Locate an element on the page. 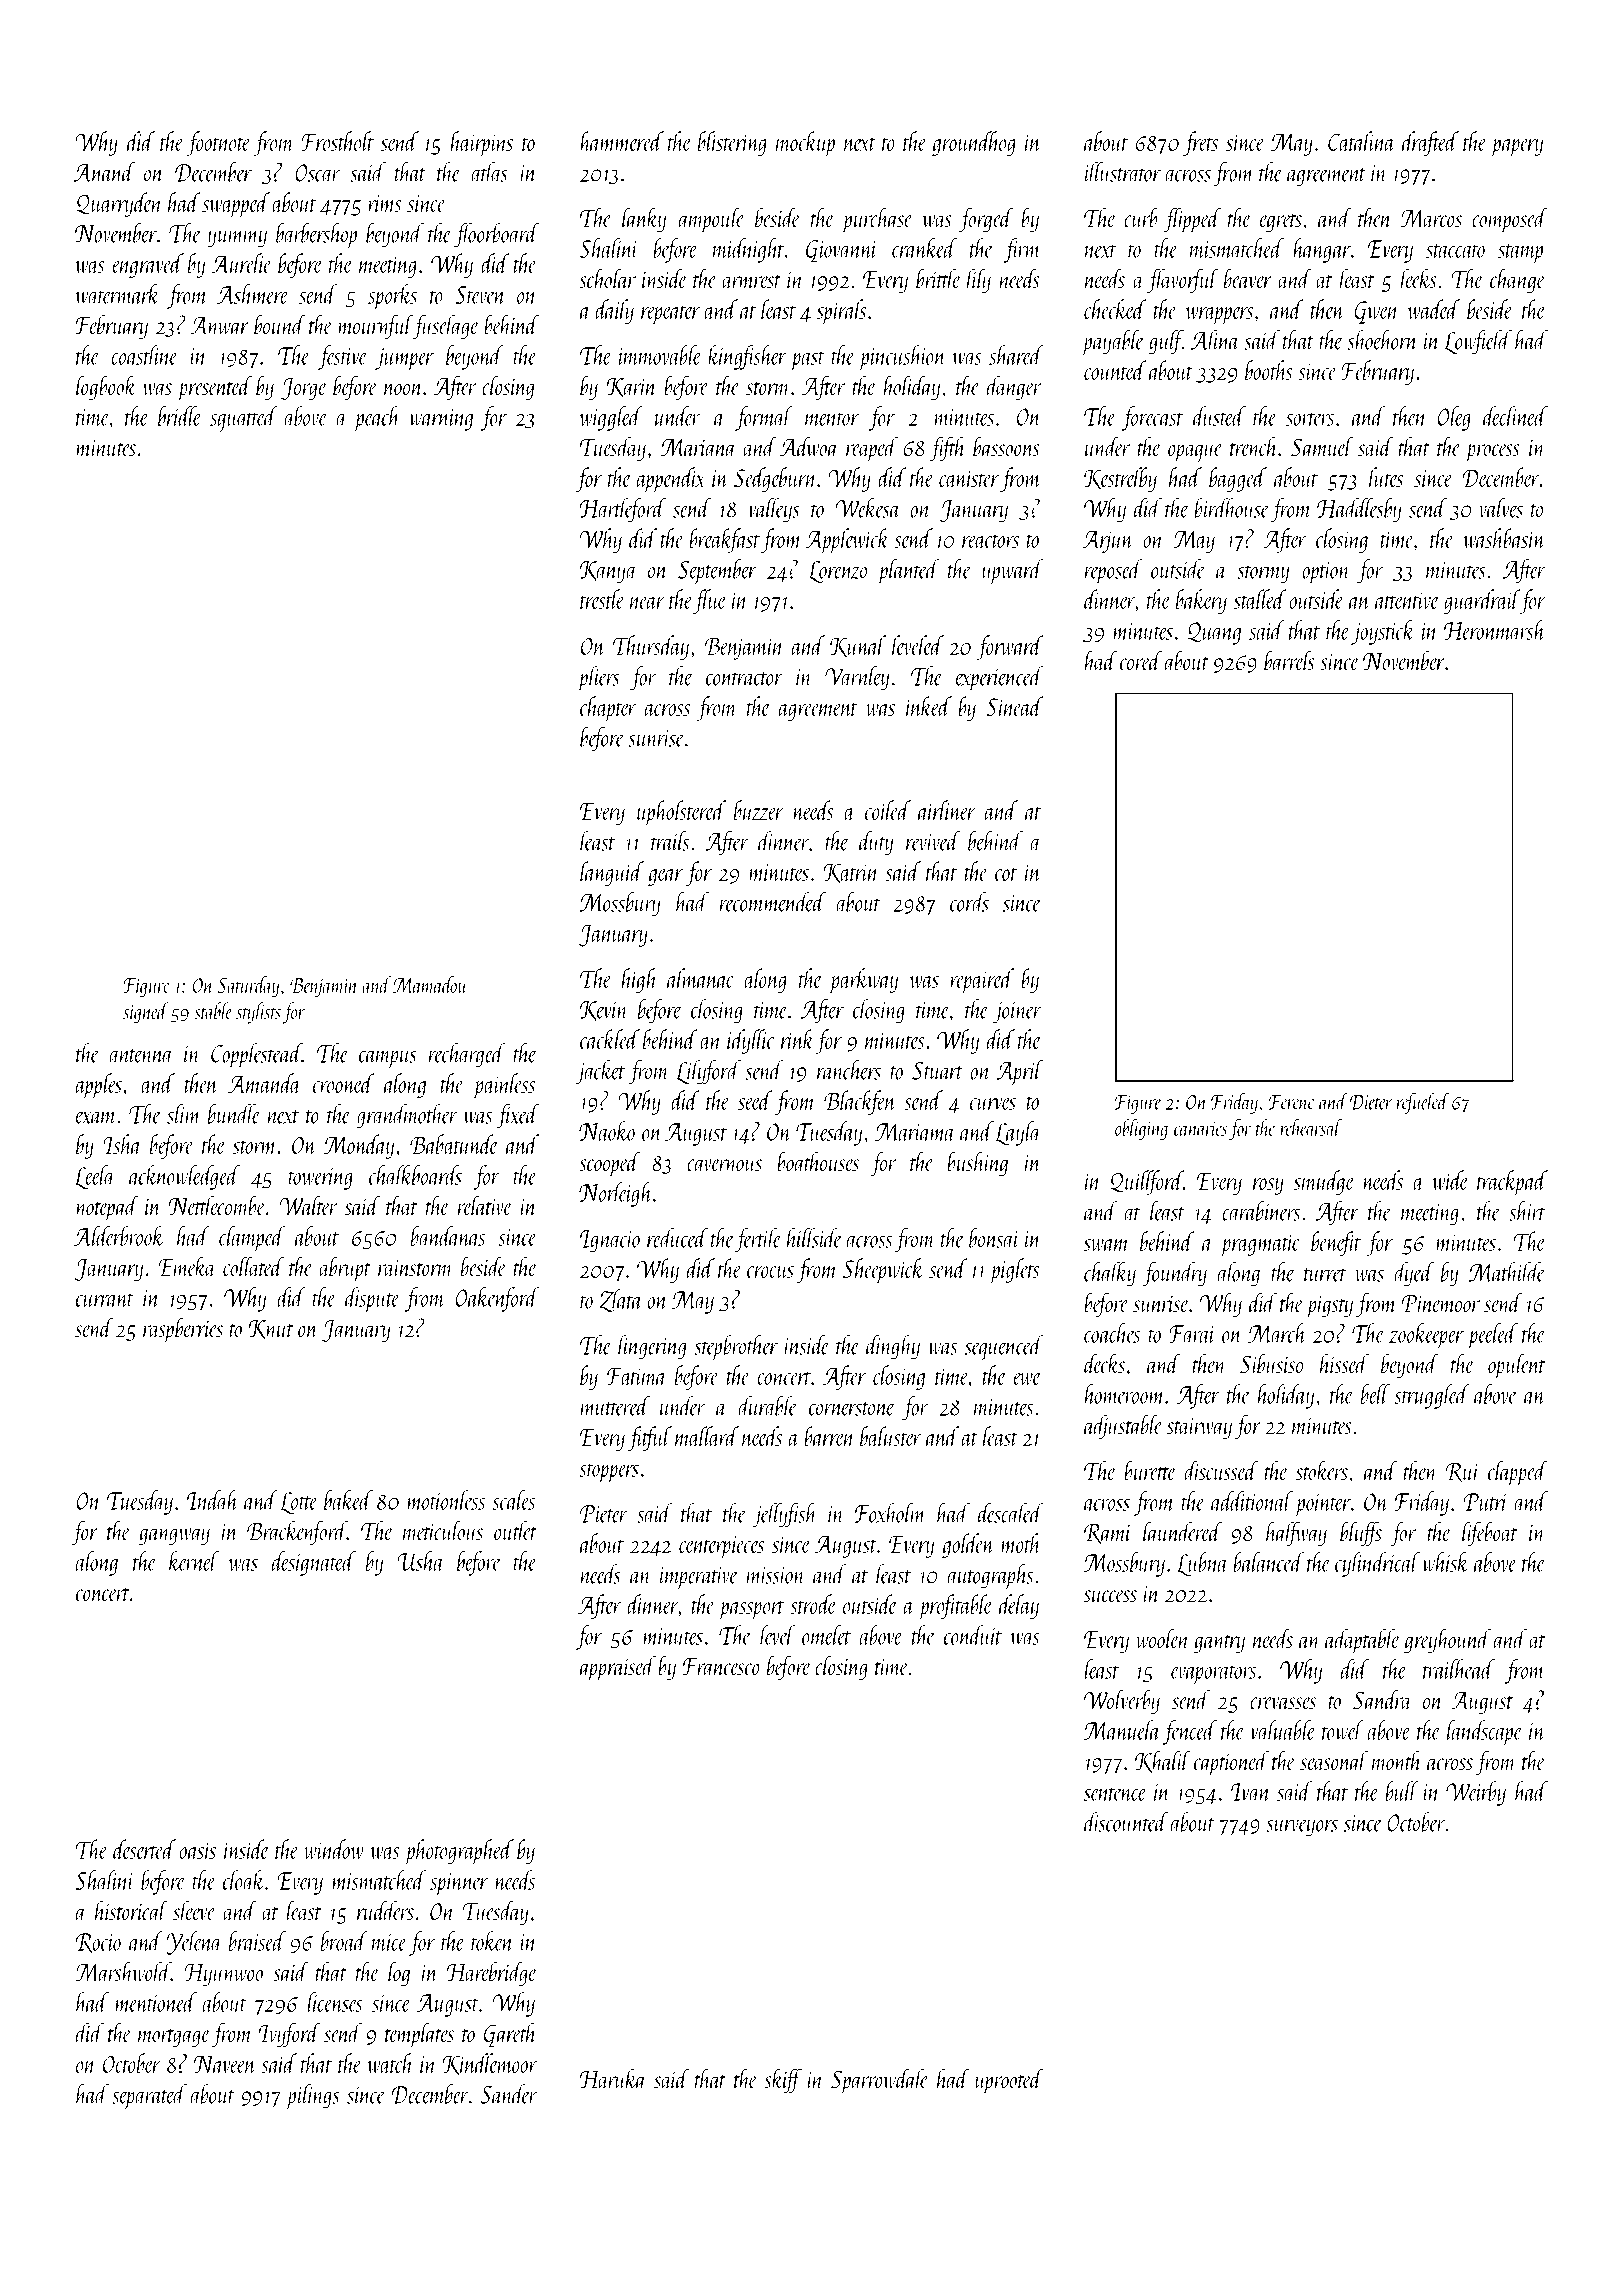 Image resolution: width=1620 pixels, height=2292 pixels. barrels is located at coordinates (1289, 660).
